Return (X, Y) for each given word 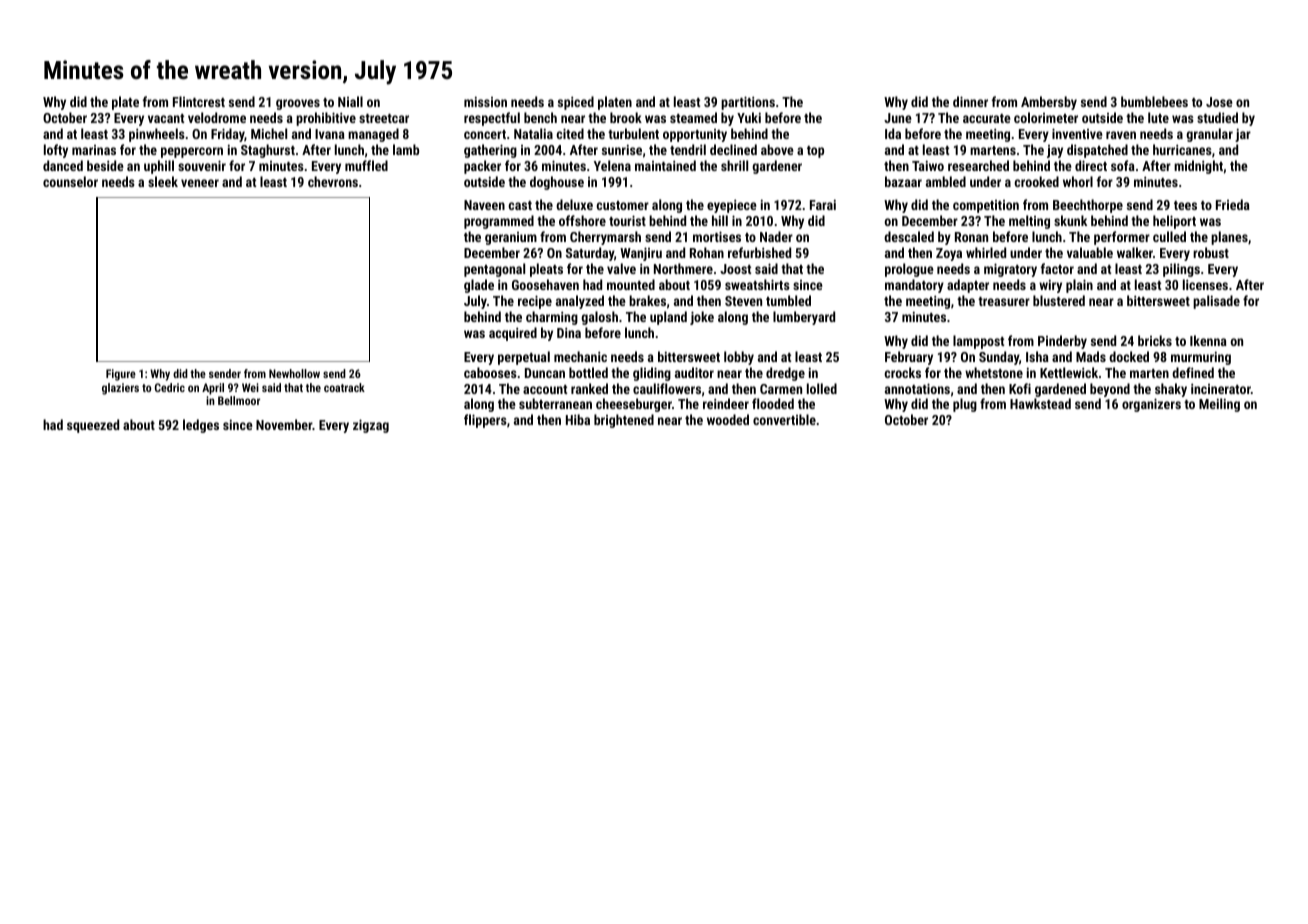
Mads (1091, 356)
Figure (121, 375)
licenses (1205, 284)
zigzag (371, 426)
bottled (588, 372)
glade (479, 286)
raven (1121, 135)
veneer (200, 183)
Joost (735, 269)
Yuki (749, 117)
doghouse (557, 183)
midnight (1198, 167)
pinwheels (157, 135)
